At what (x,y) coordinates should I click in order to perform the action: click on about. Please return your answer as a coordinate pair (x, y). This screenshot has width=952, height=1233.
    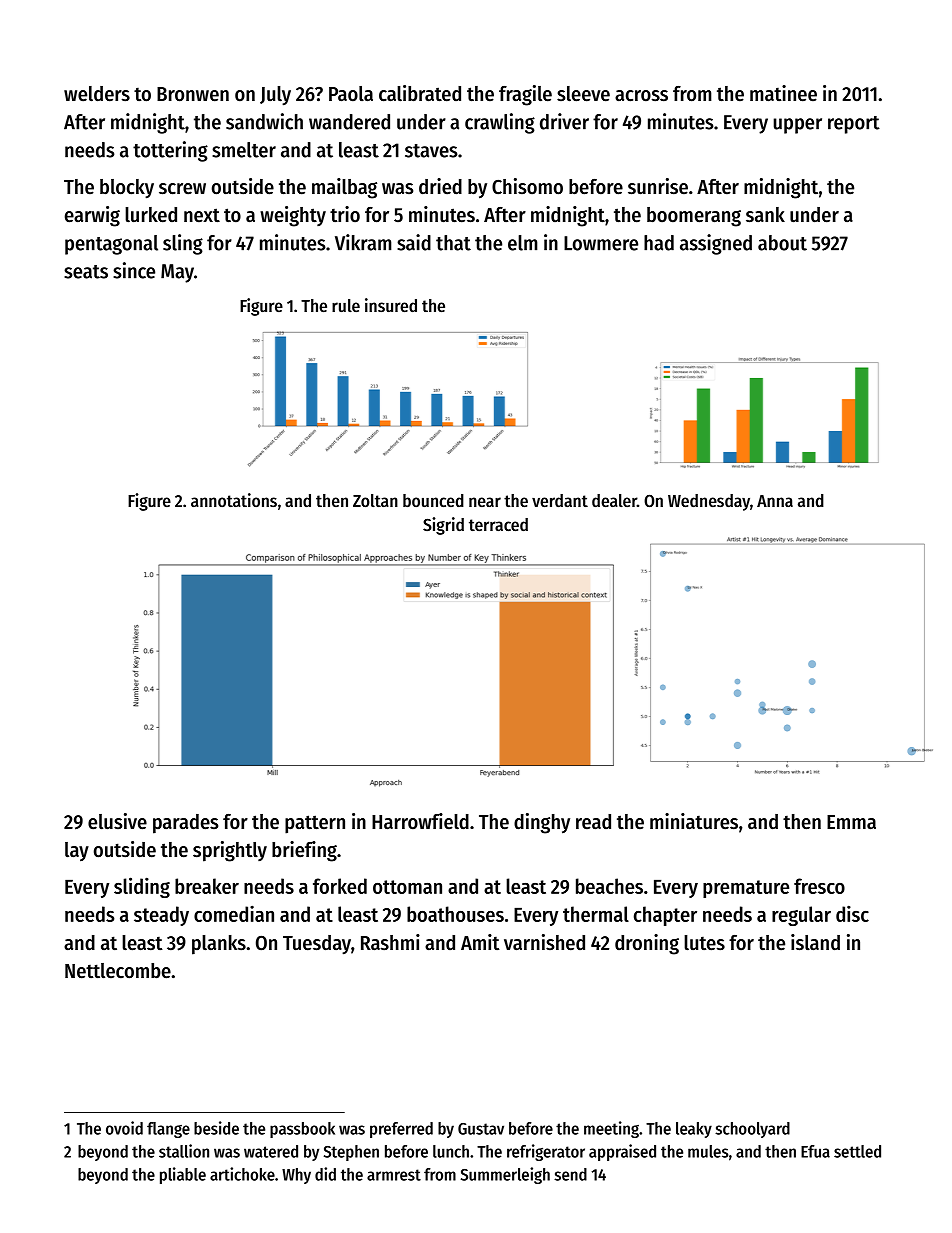
    Looking at the image, I should click on (782, 243).
